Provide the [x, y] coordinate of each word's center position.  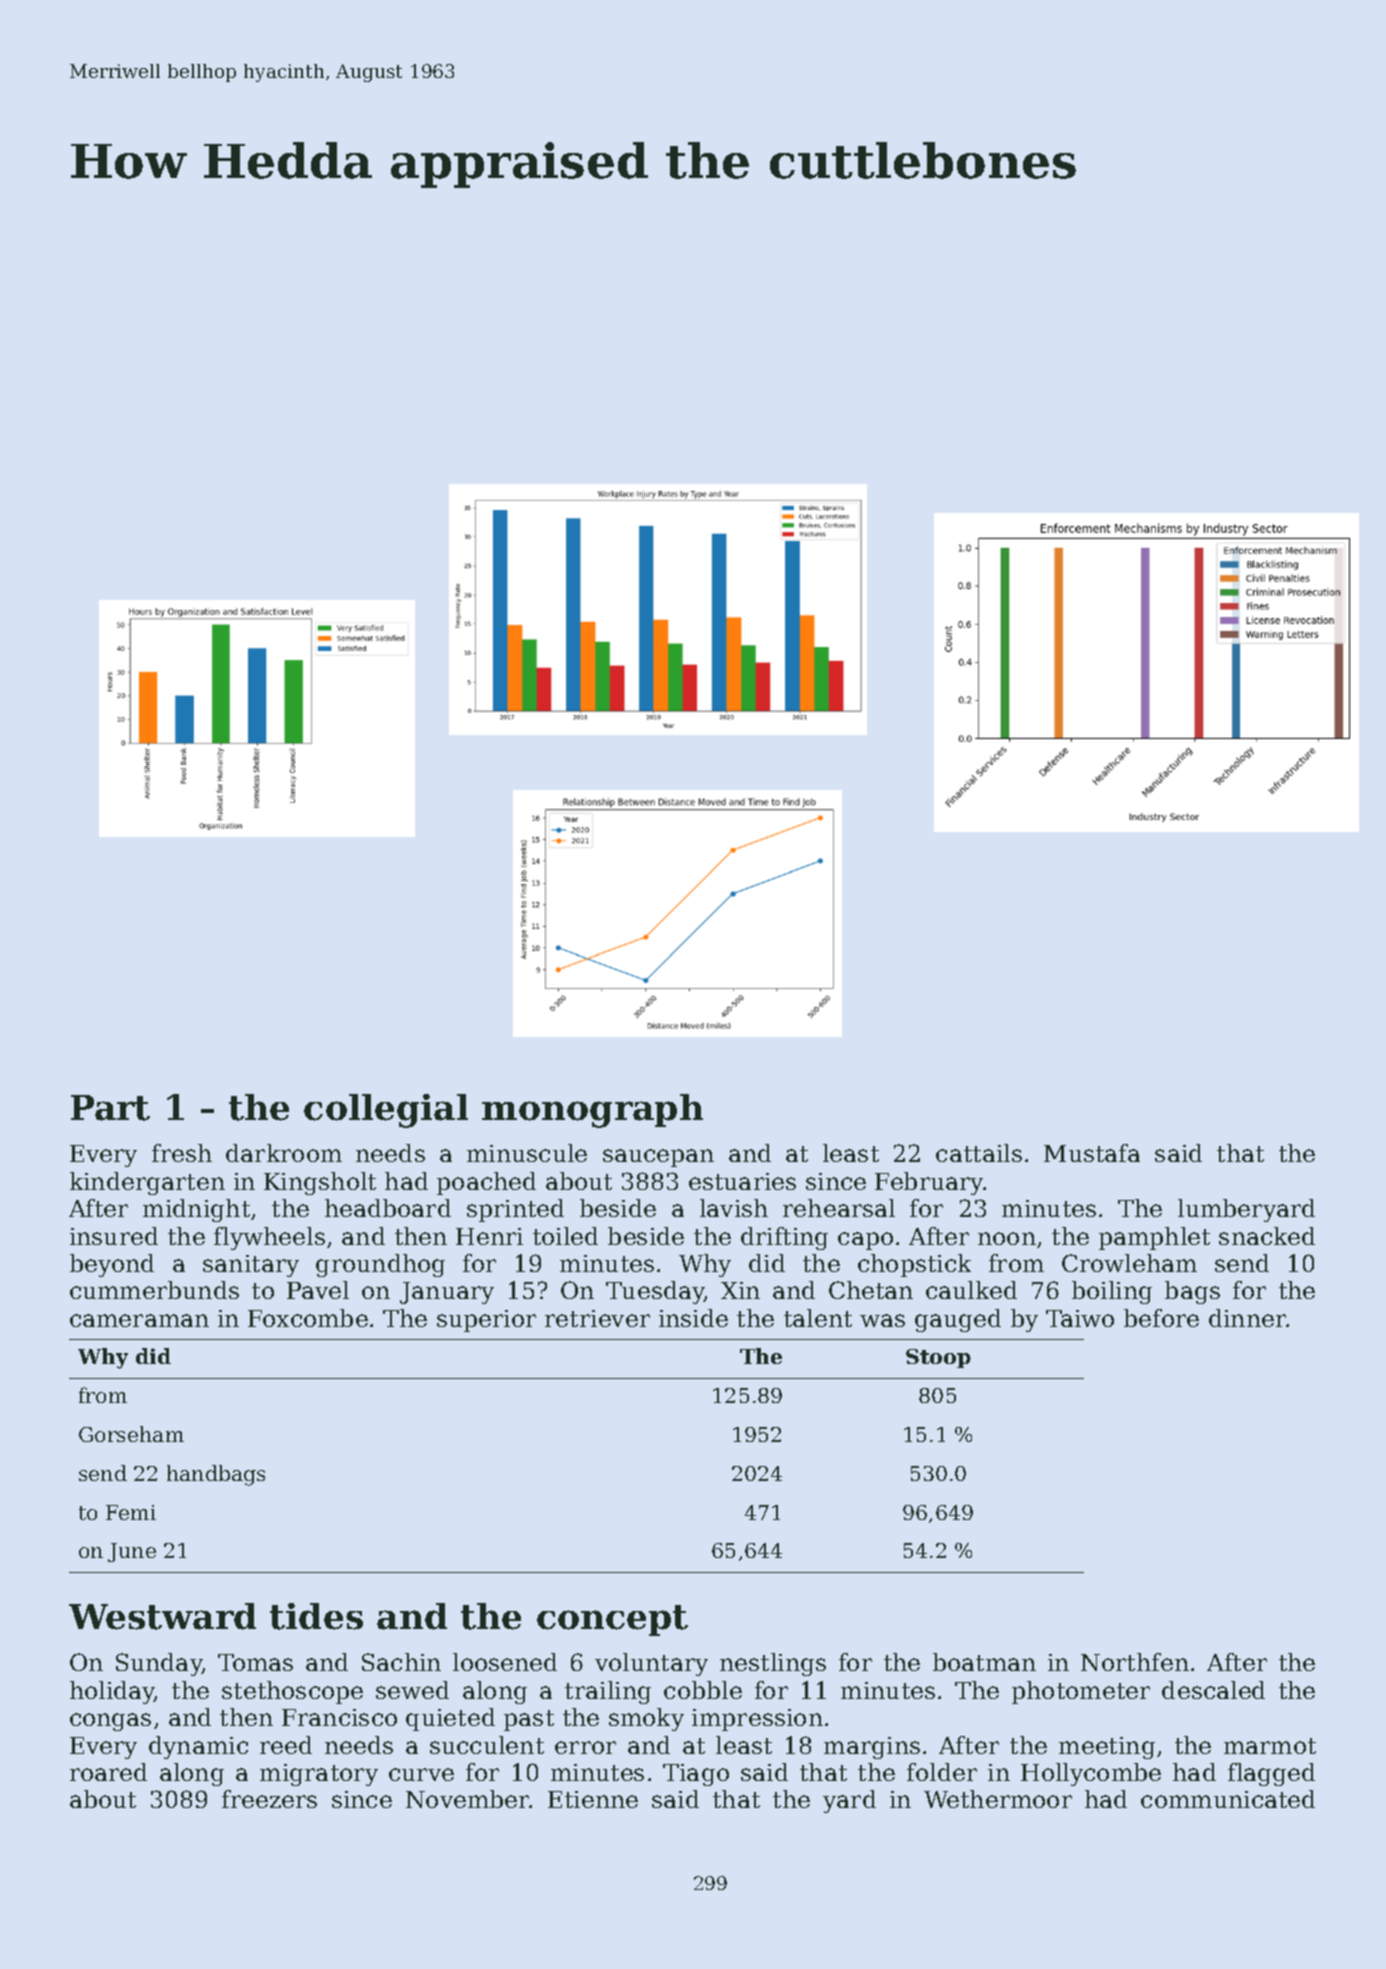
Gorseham [131, 1434]
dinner [1247, 1318]
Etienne [593, 1799]
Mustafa [1092, 1153]
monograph [592, 1111]
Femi [131, 1512]
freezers [269, 1799]
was [882, 1320]
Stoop [938, 1358]
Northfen [1135, 1662]
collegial [386, 1111]
